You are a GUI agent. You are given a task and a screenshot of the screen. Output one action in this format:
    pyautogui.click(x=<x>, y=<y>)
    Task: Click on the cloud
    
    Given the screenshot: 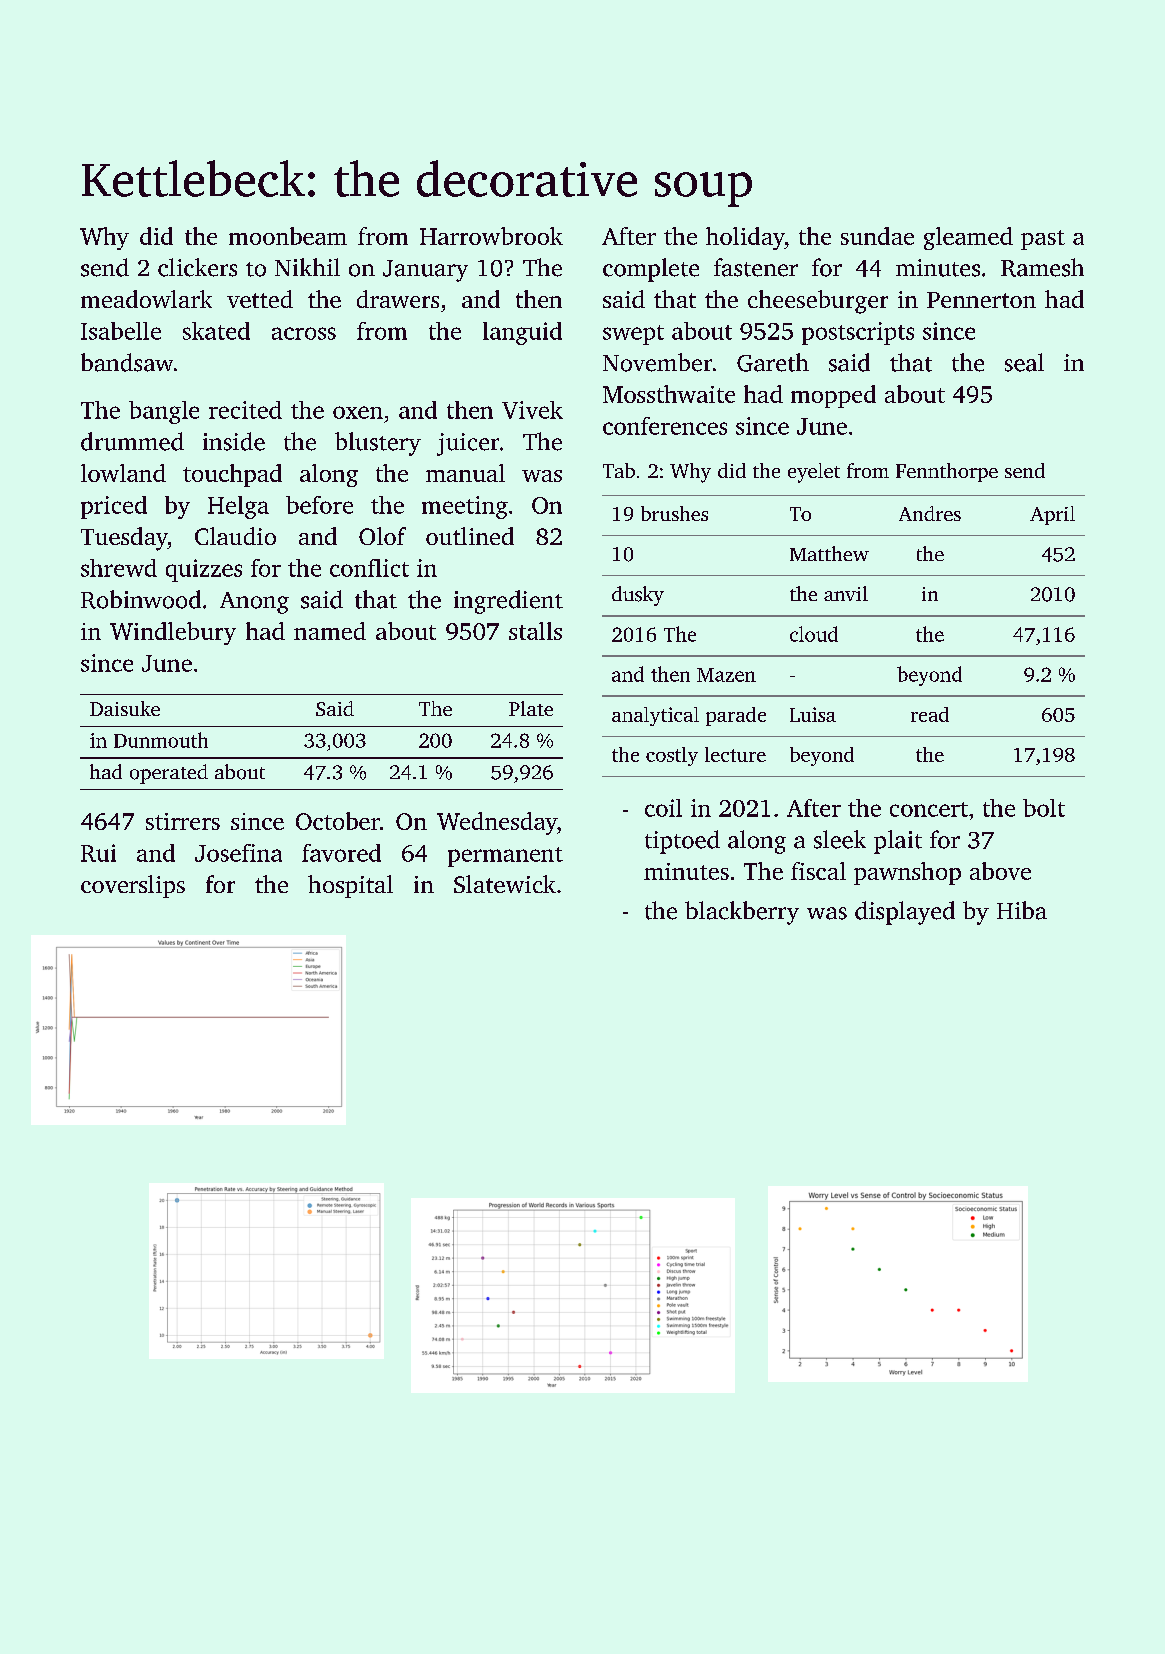 What is the action you would take?
    pyautogui.click(x=814, y=634)
